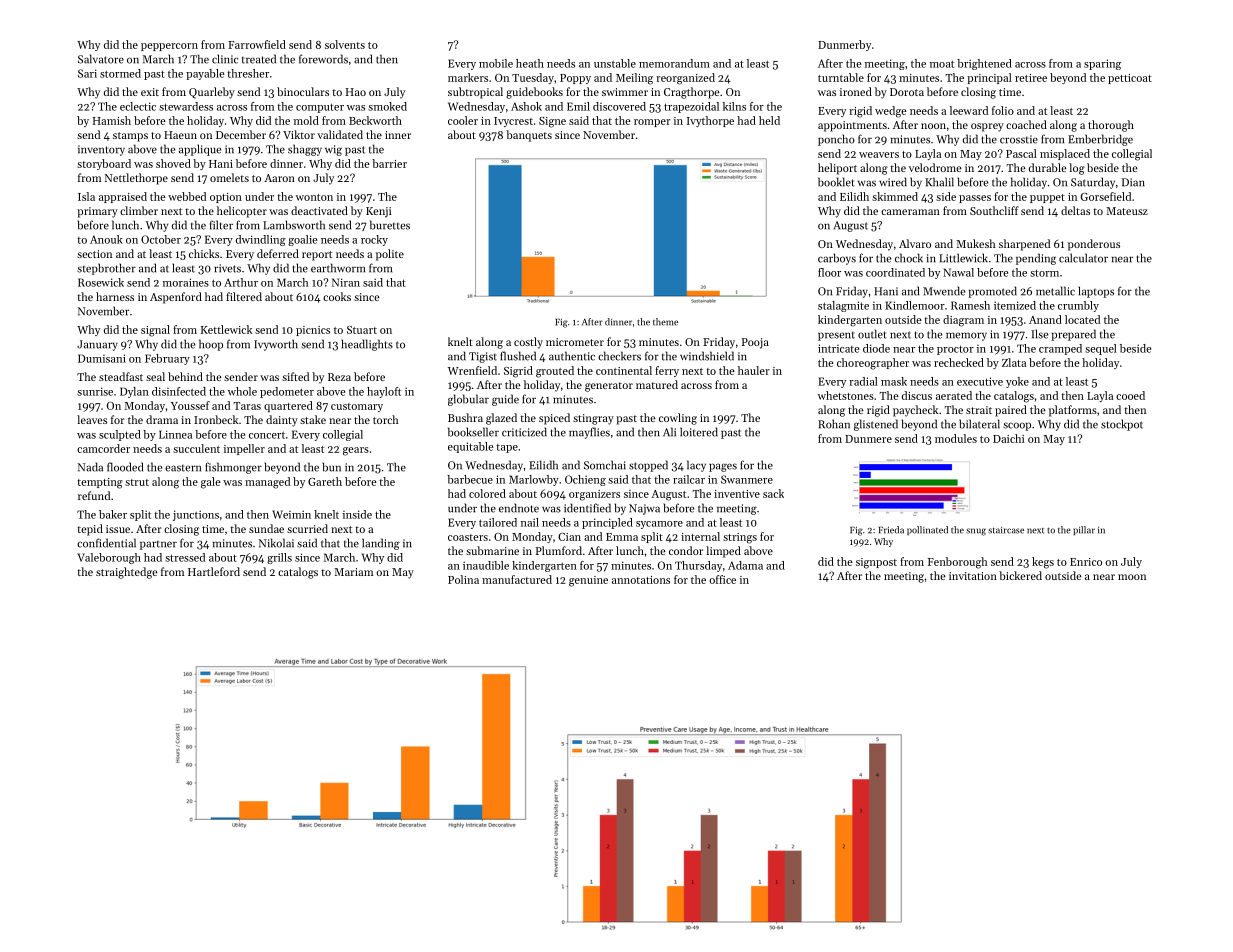 Image resolution: width=1233 pixels, height=952 pixels. What do you see at coordinates (667, 371) in the page?
I see `ferry` at bounding box center [667, 371].
